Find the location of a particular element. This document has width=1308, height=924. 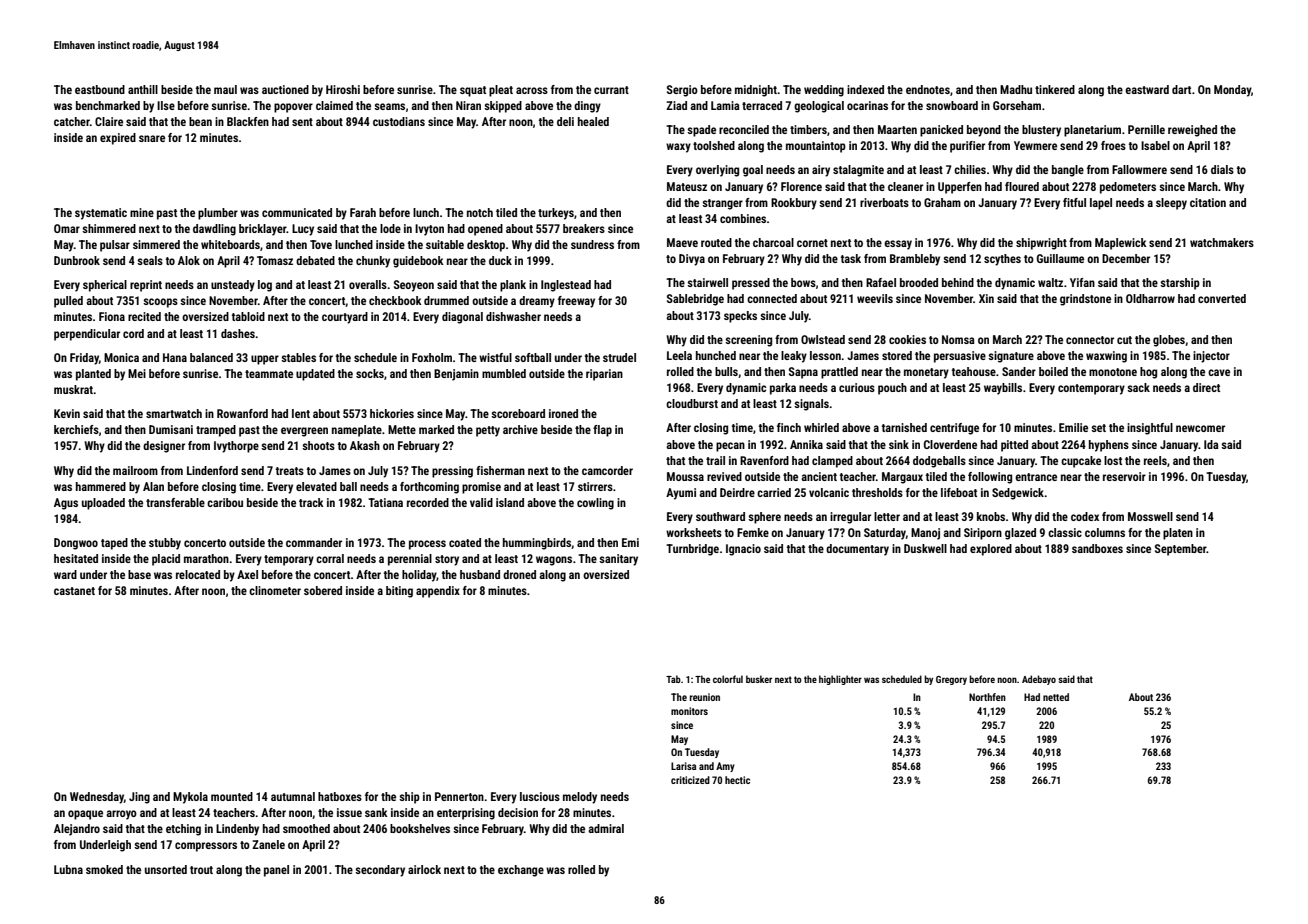

ironed is located at coordinates (563, 413).
